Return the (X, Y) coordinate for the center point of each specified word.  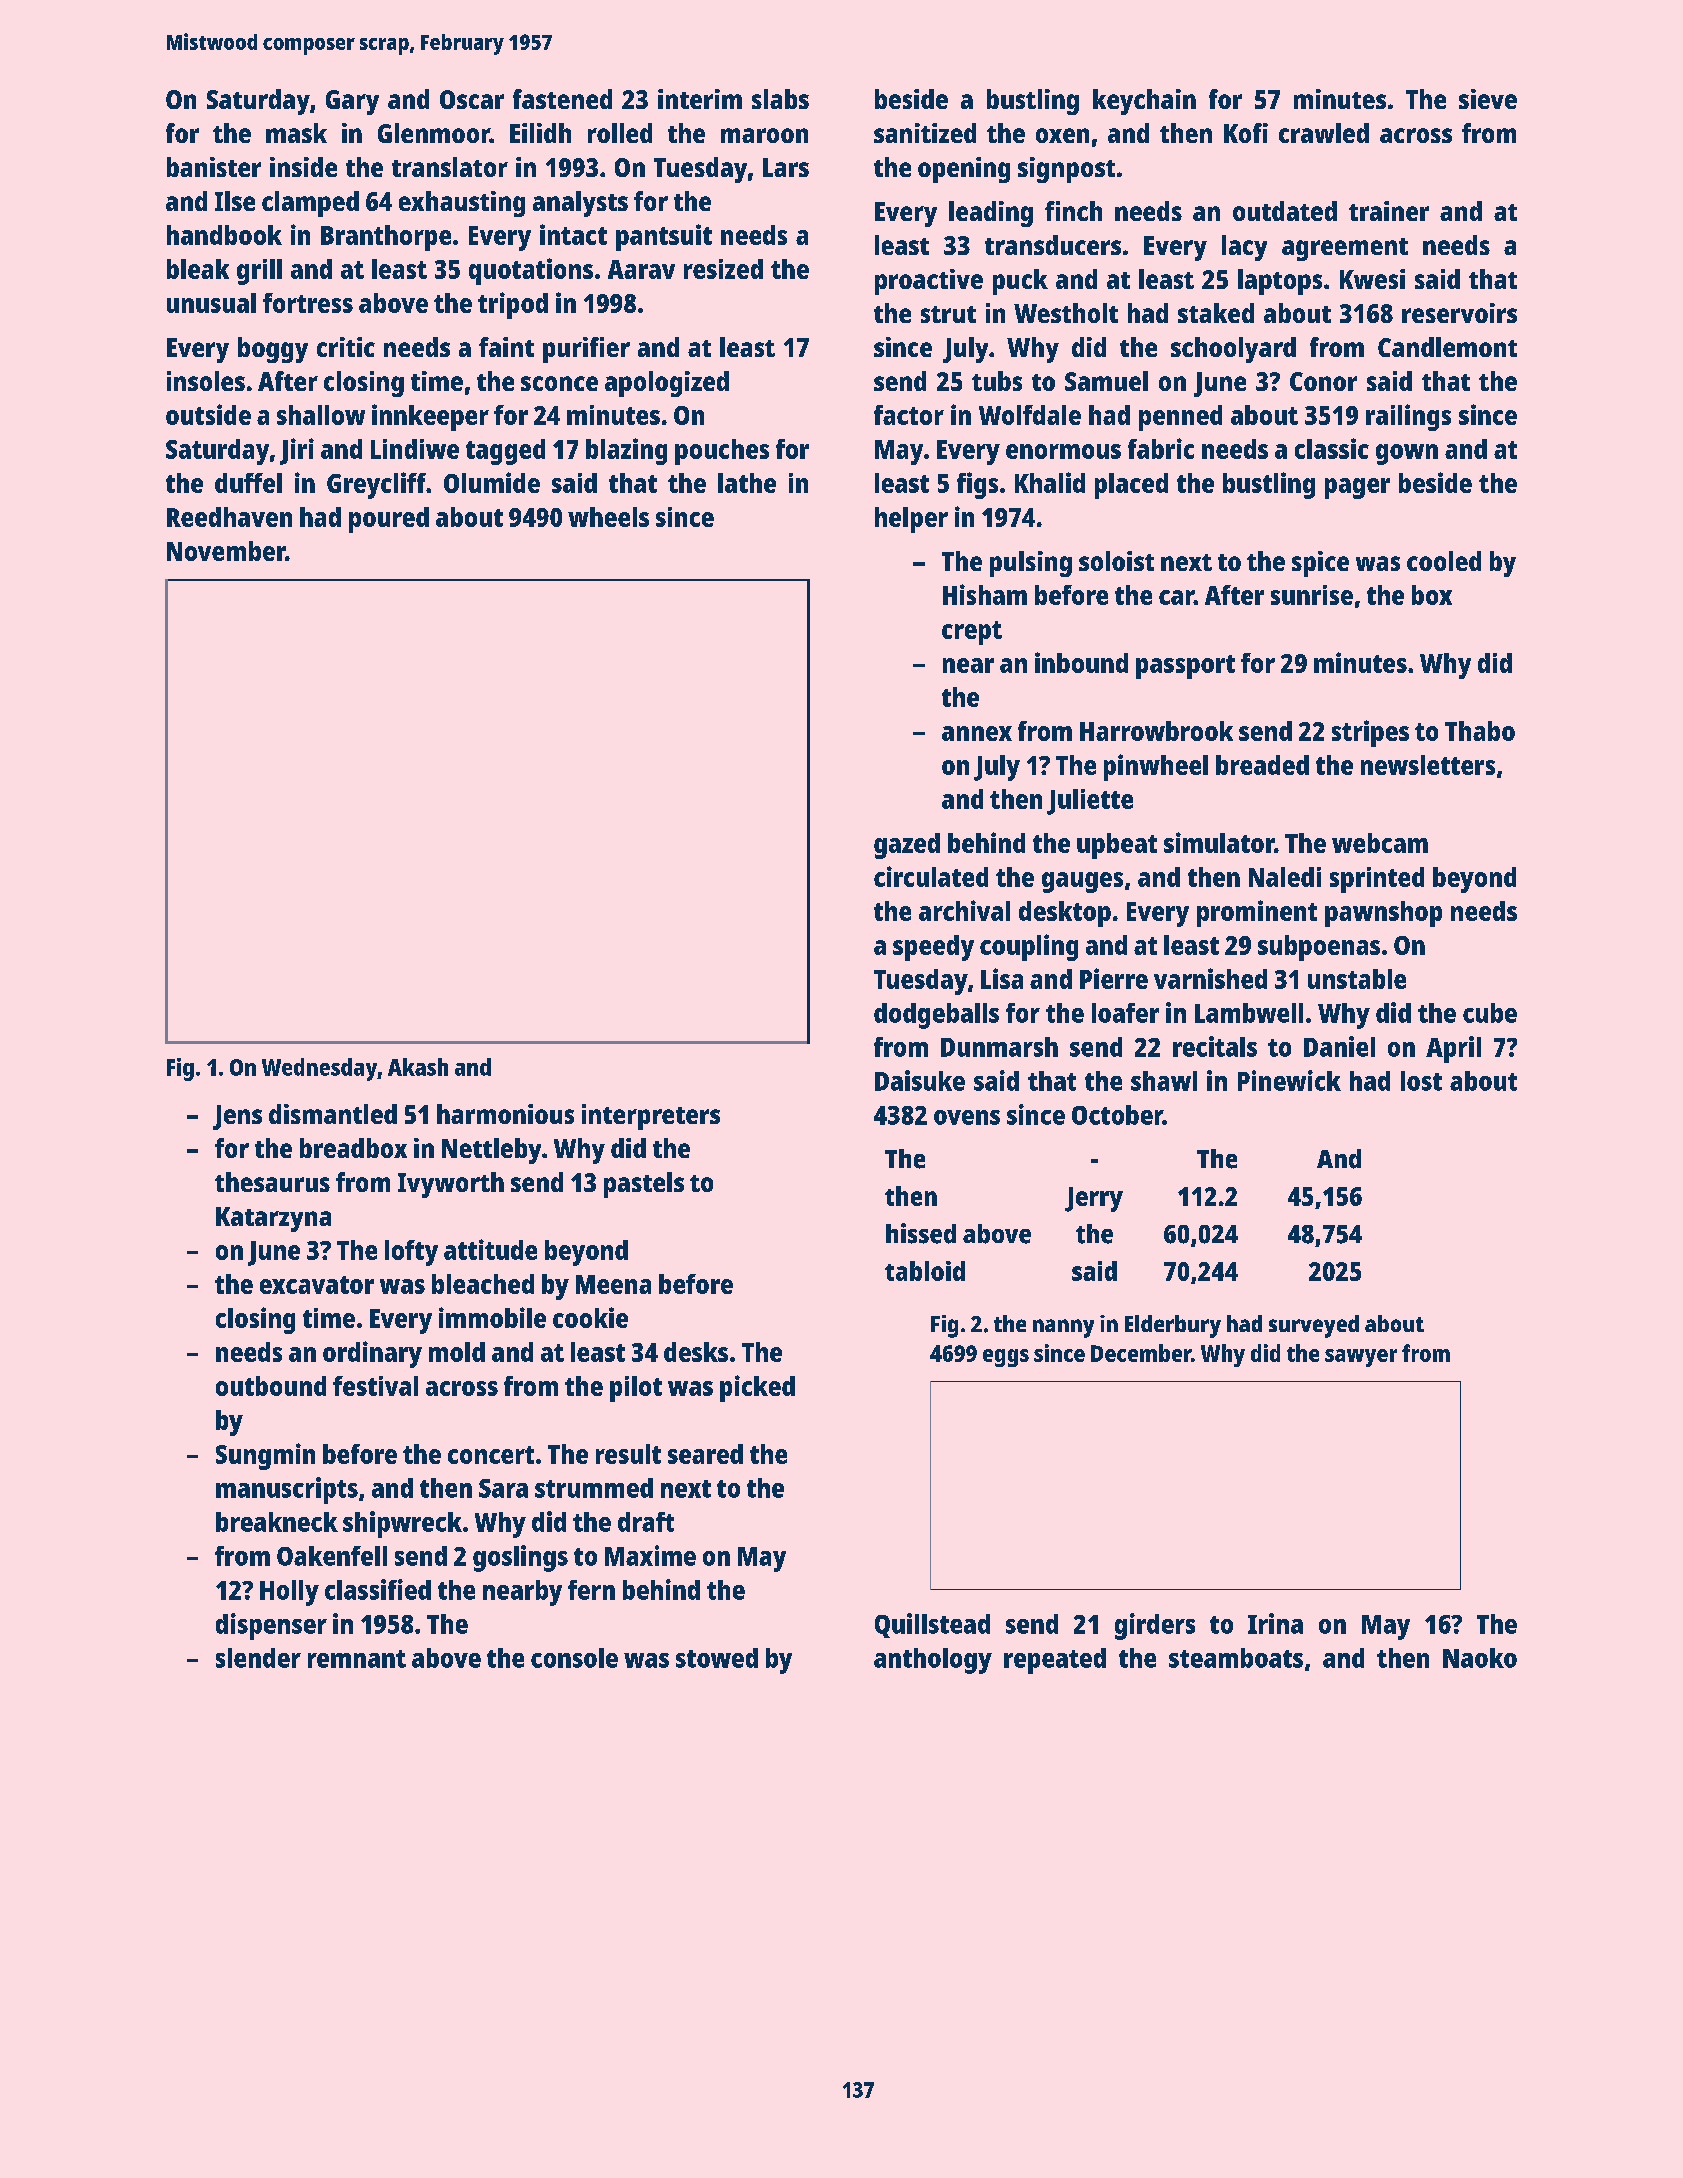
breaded (1262, 765)
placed (1131, 486)
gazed (907, 846)
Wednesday (319, 1069)
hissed (921, 1233)
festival (375, 1386)
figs (977, 485)
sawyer (1361, 1358)
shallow (321, 415)
